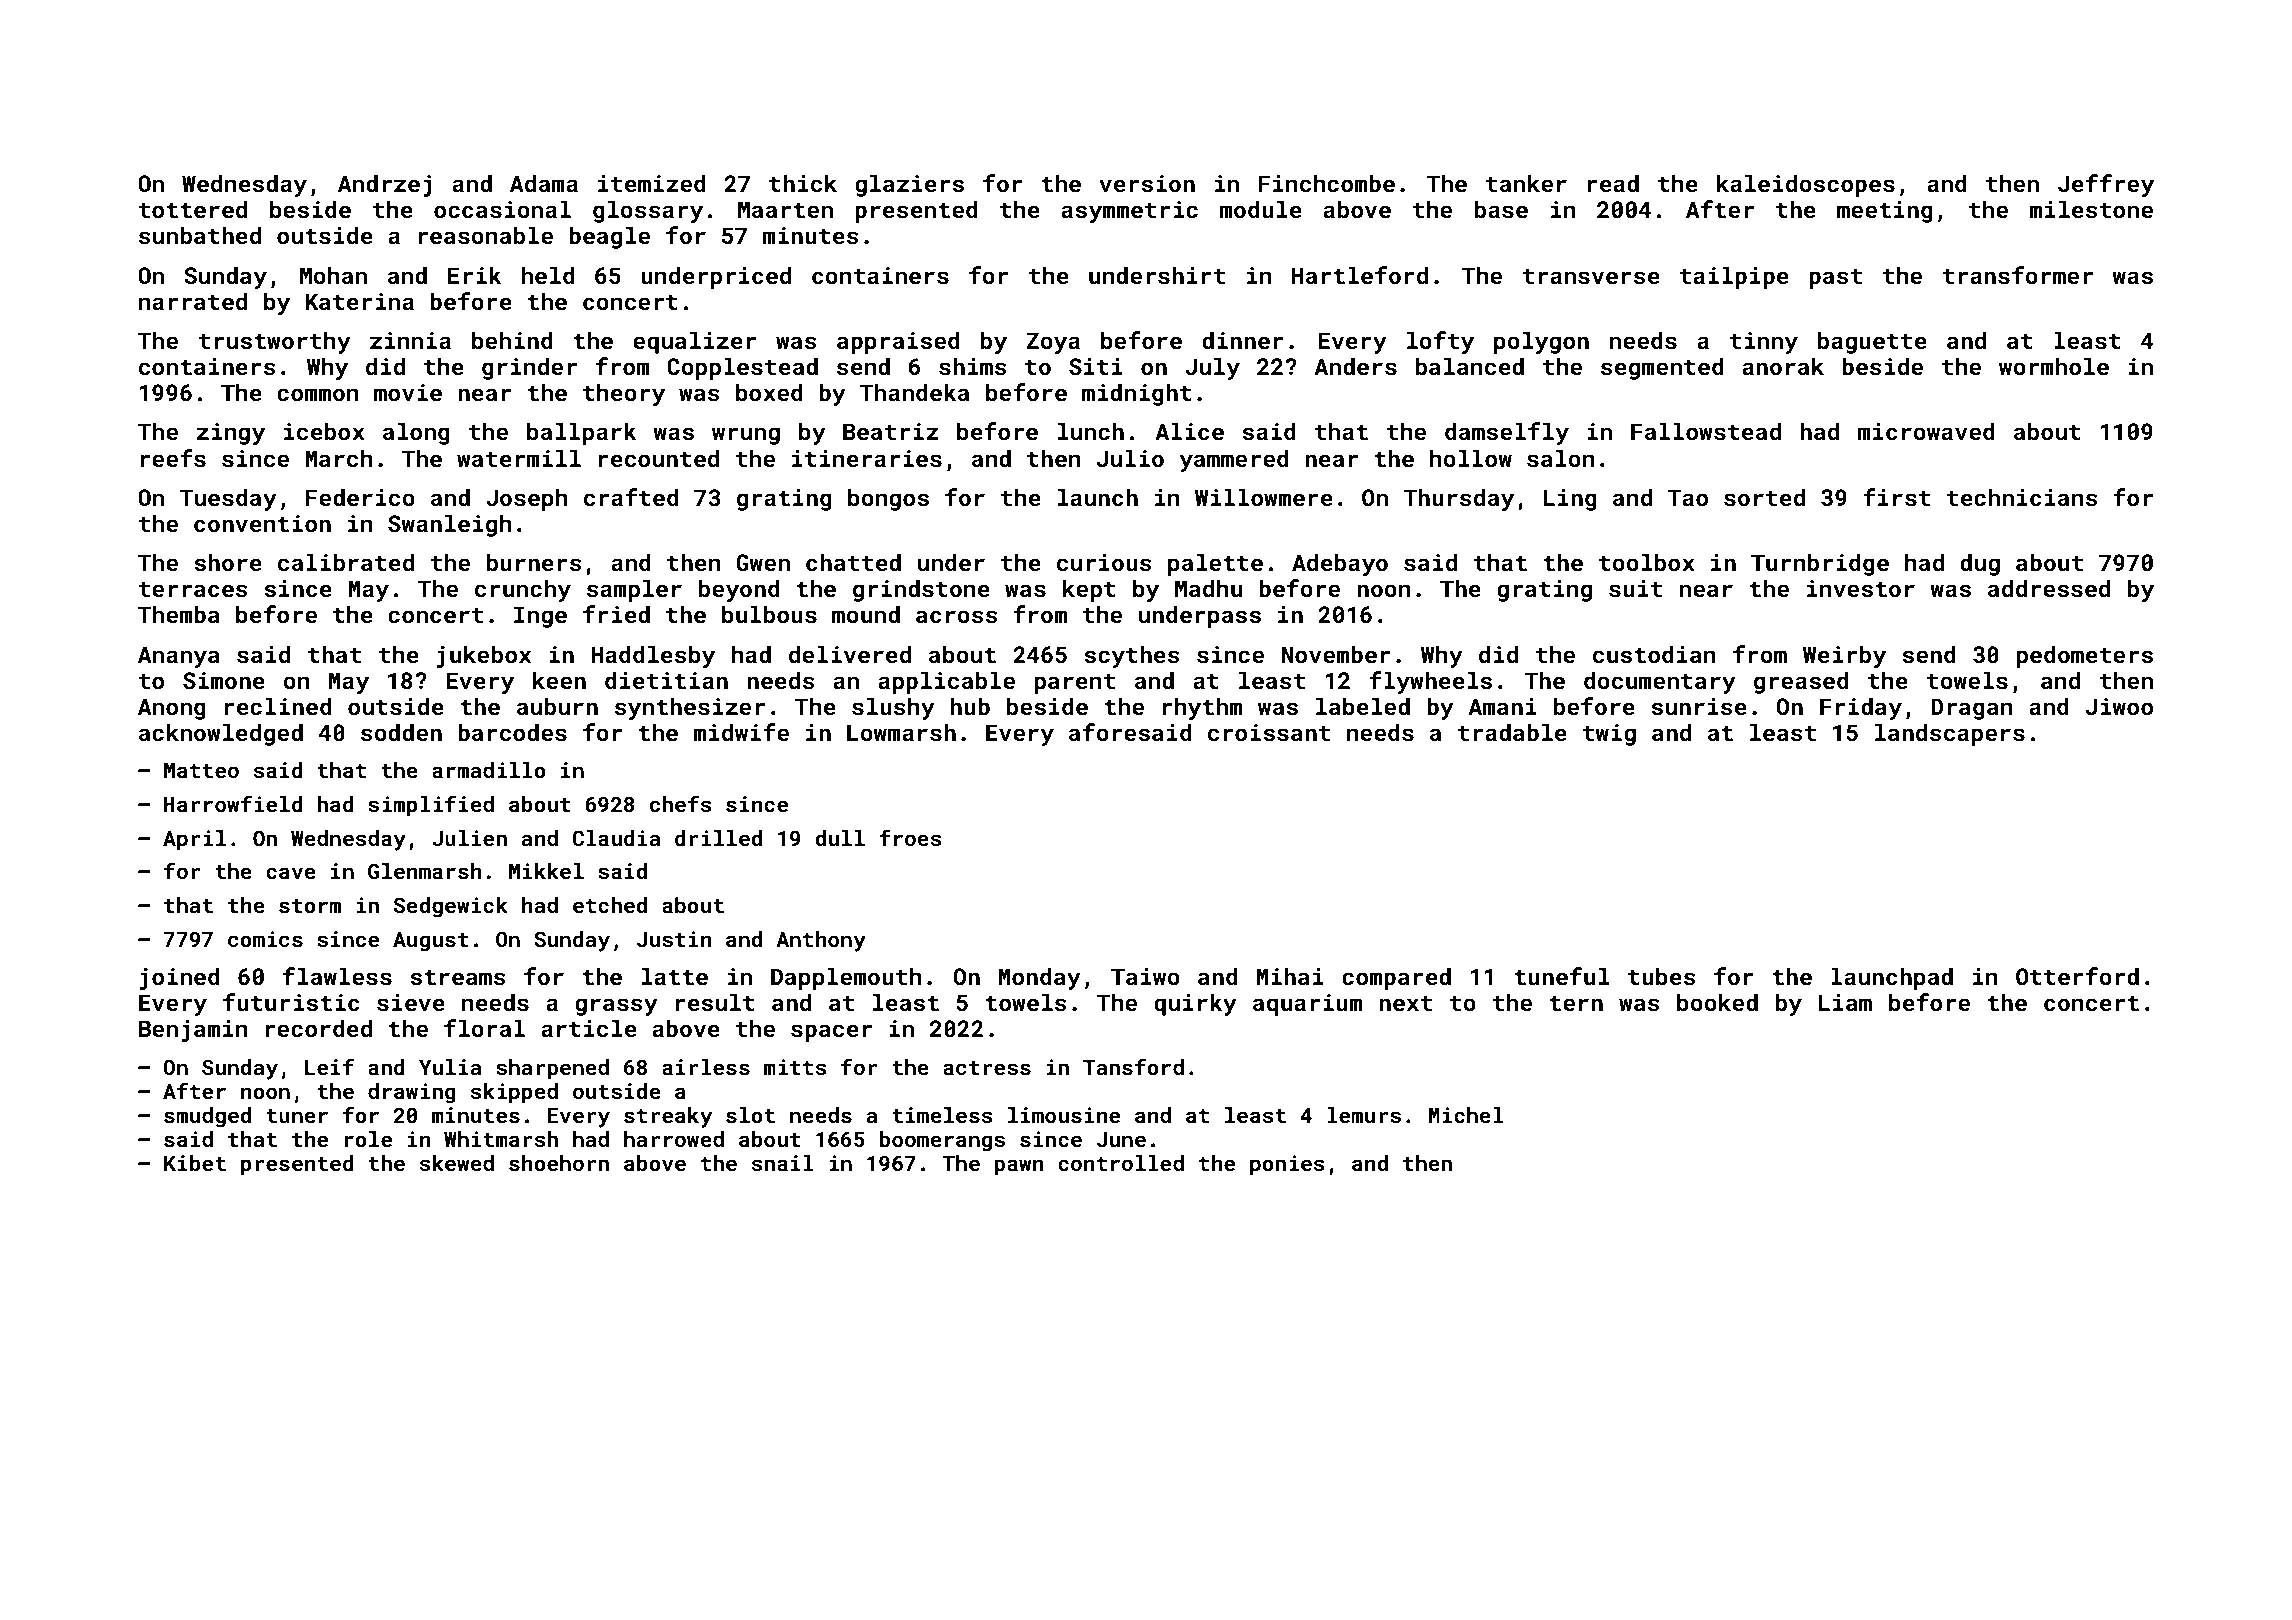 Image resolution: width=2292 pixels, height=1620 pixels. What do you see at coordinates (1764, 497) in the document?
I see `sorted` at bounding box center [1764, 497].
